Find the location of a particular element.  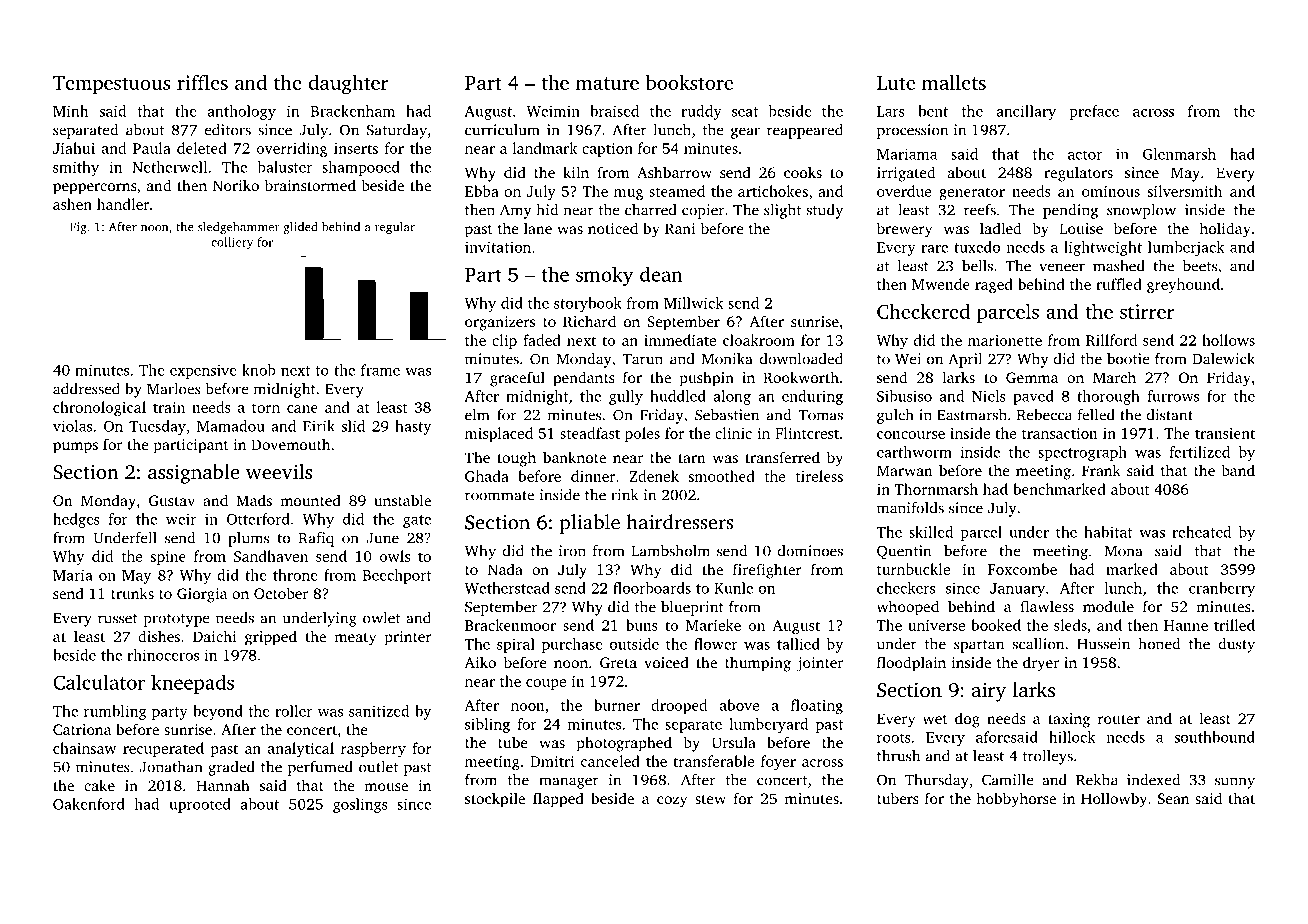

band is located at coordinates (1238, 470).
